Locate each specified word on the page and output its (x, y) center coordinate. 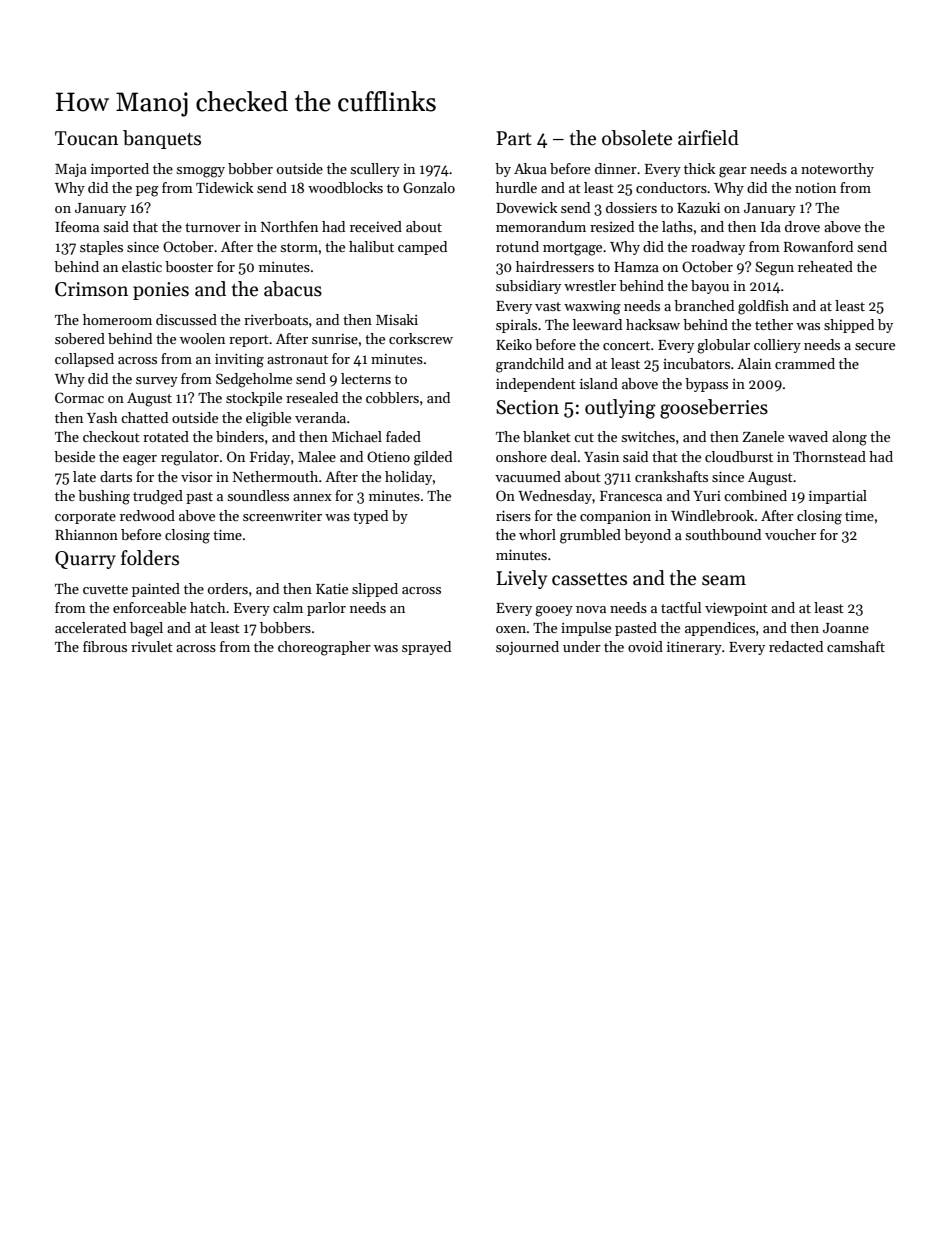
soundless (258, 495)
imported (120, 170)
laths (677, 226)
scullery (375, 170)
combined (755, 495)
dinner (616, 168)
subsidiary (528, 287)
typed (370, 517)
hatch (208, 607)
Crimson (91, 289)
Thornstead (829, 456)
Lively (521, 579)
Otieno (388, 456)
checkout (111, 436)
